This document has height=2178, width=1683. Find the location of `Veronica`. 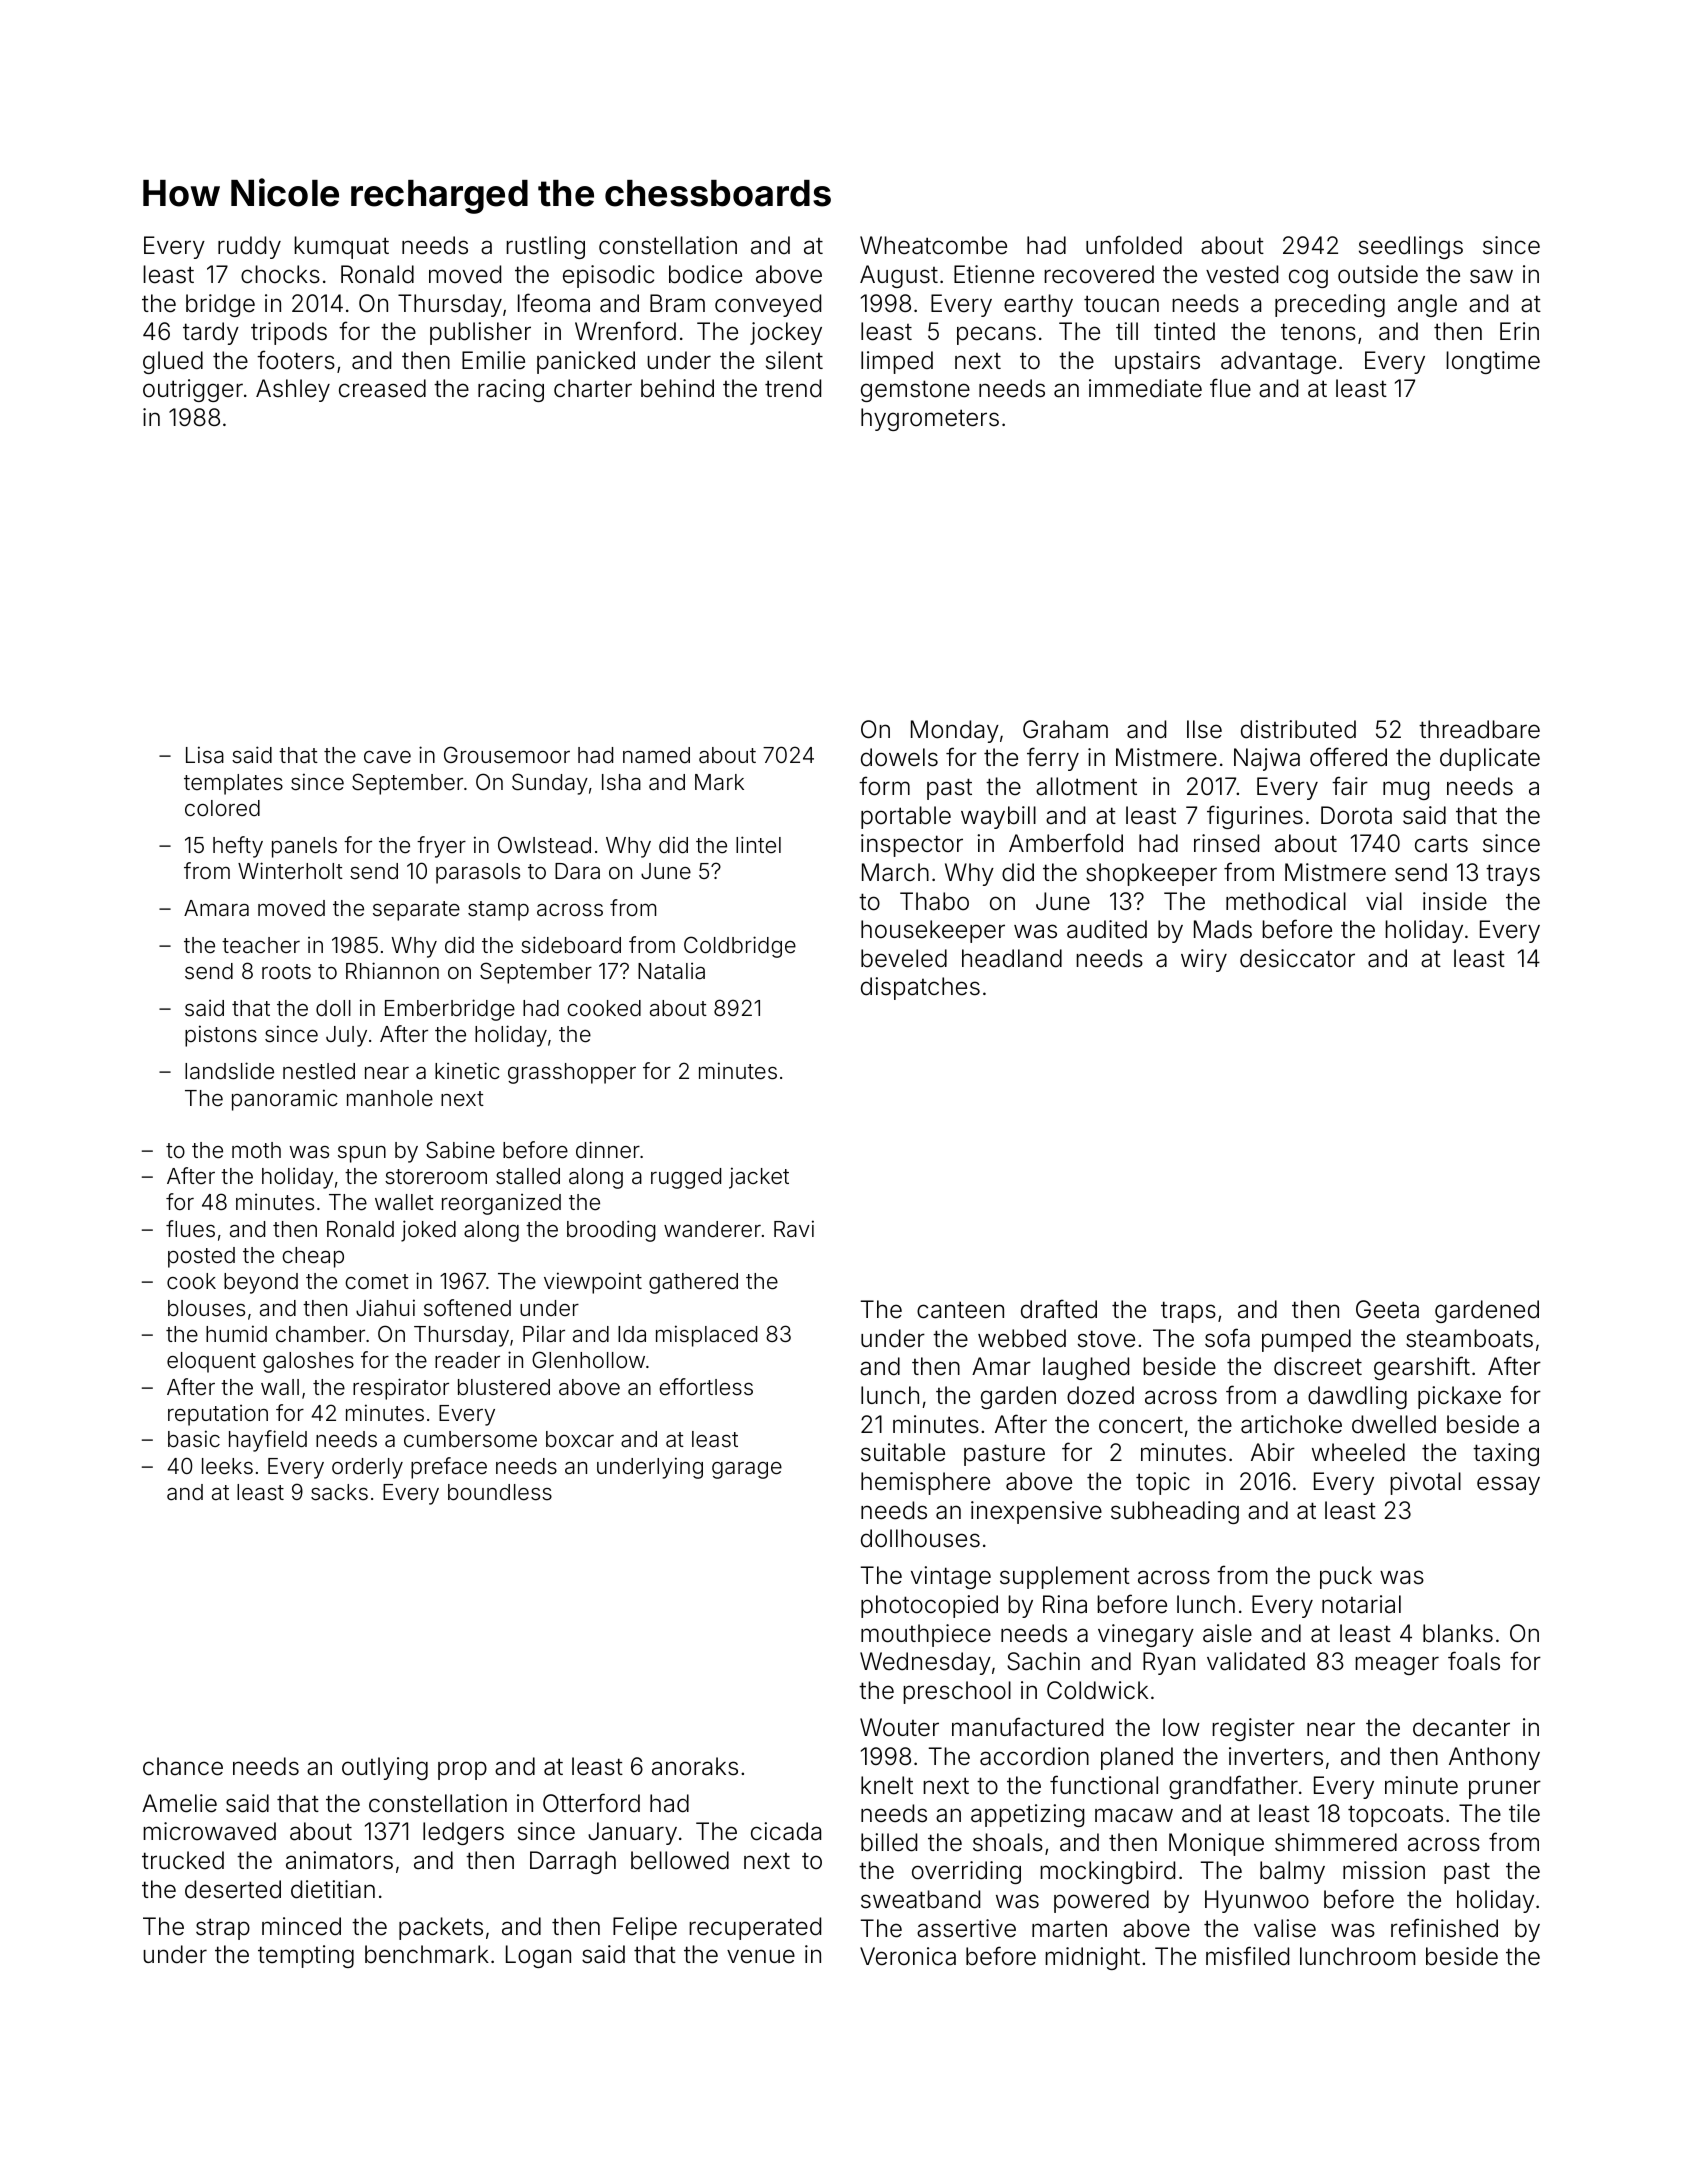

Veronica is located at coordinates (908, 1956).
